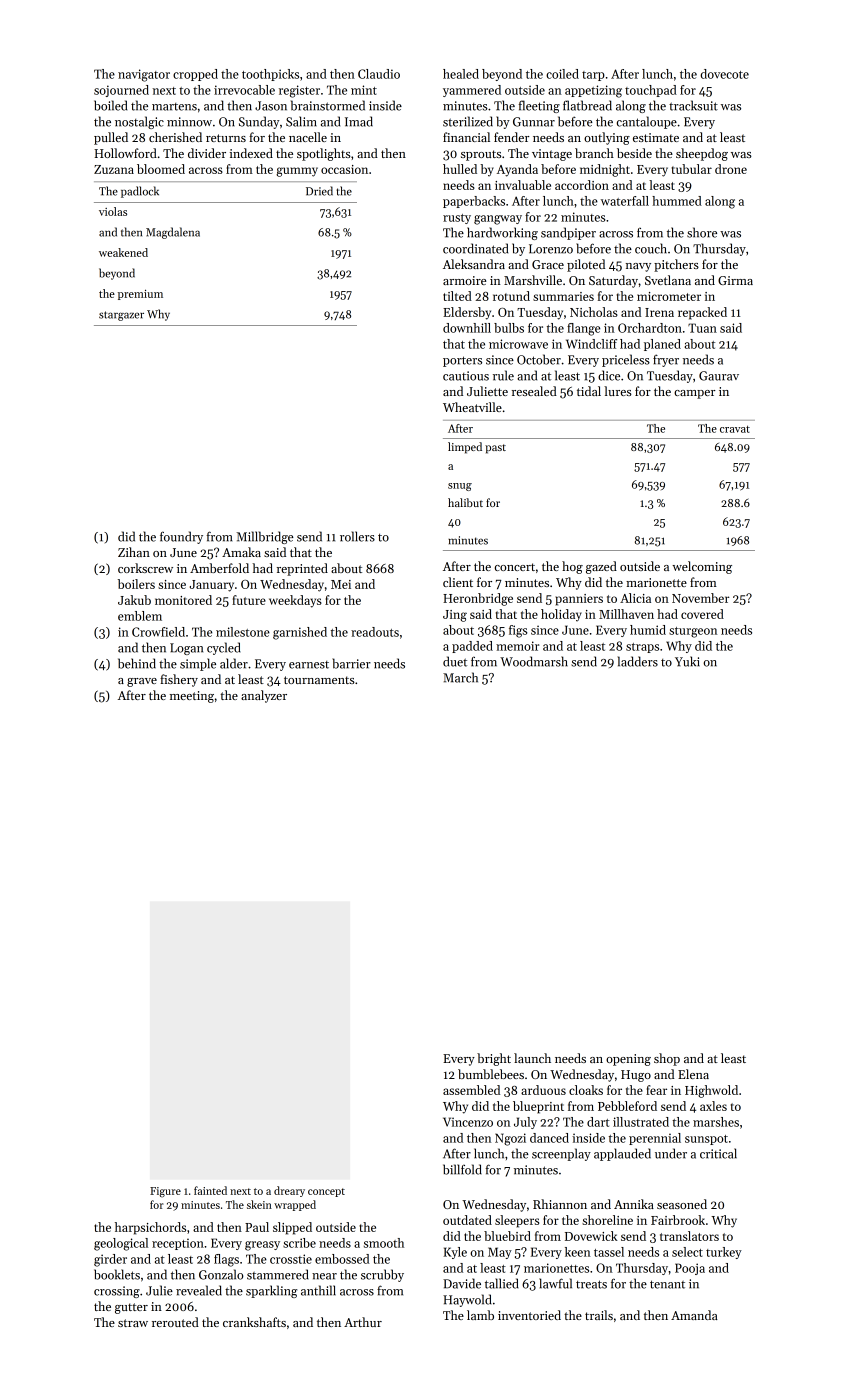 This screenshot has width=849, height=1400. What do you see at coordinates (582, 185) in the screenshot?
I see `accordion` at bounding box center [582, 185].
